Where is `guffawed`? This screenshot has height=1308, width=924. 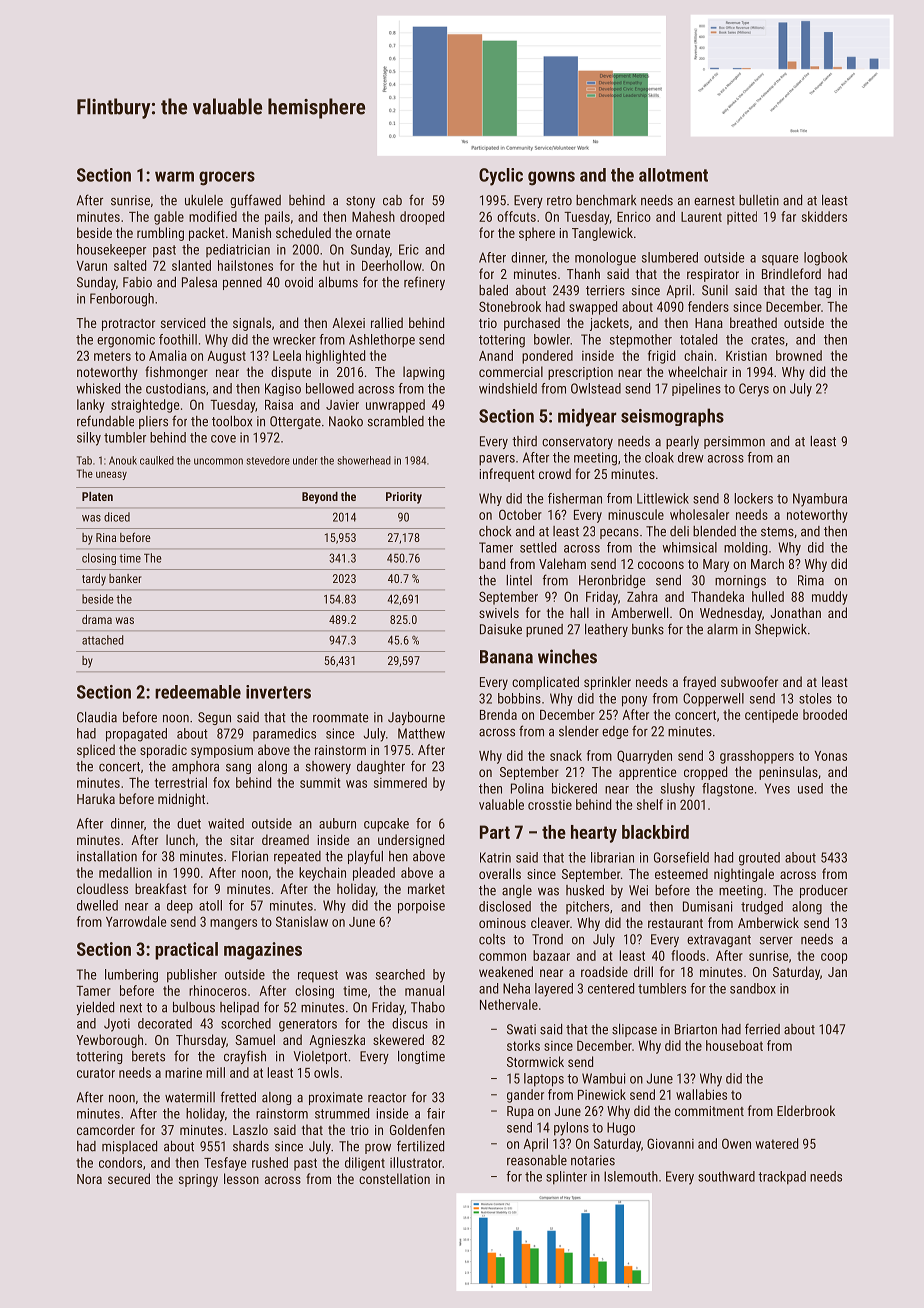 guffawed is located at coordinates (255, 201).
